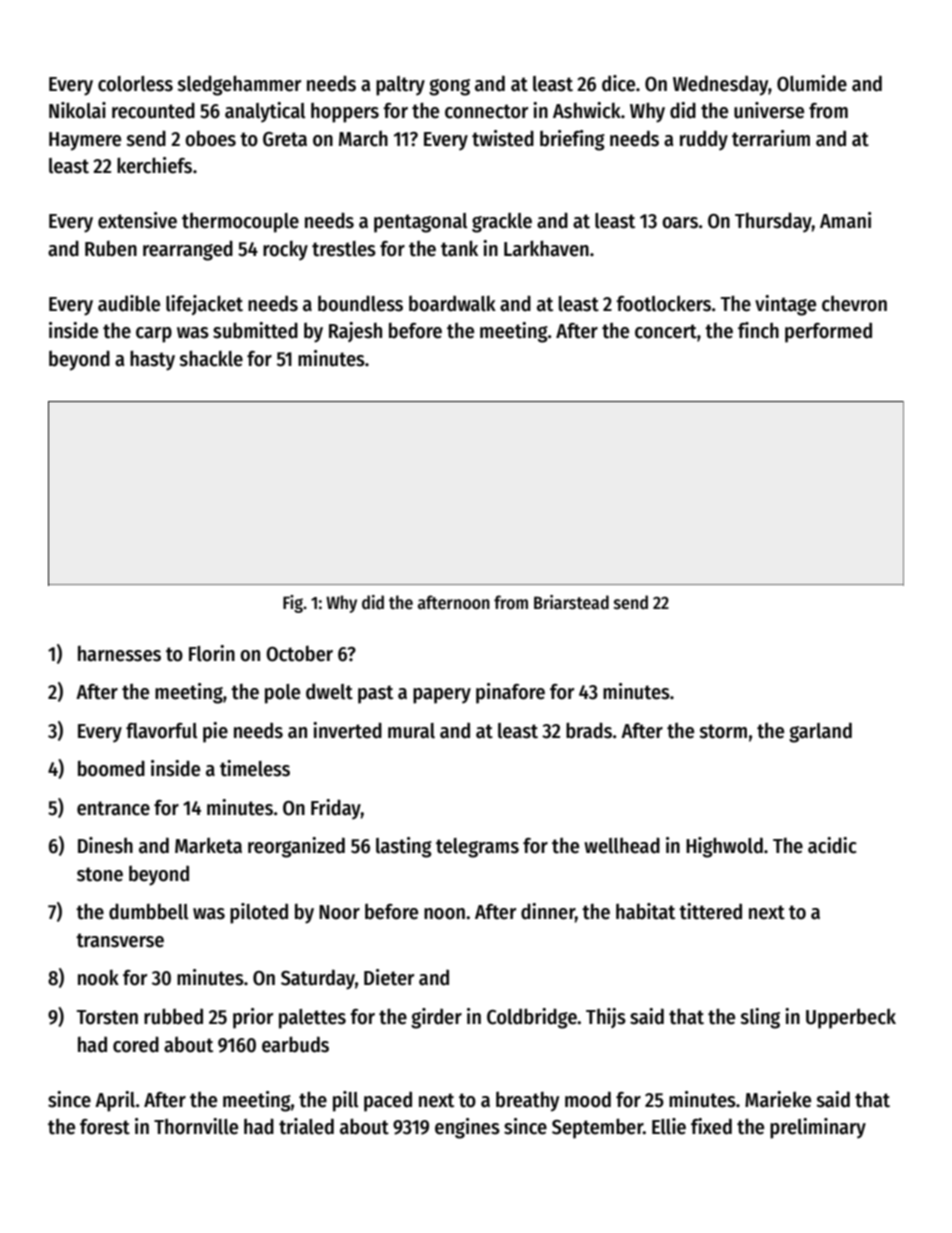 Image resolution: width=952 pixels, height=1233 pixels. What do you see at coordinates (452, 303) in the screenshot?
I see `boardwalk` at bounding box center [452, 303].
